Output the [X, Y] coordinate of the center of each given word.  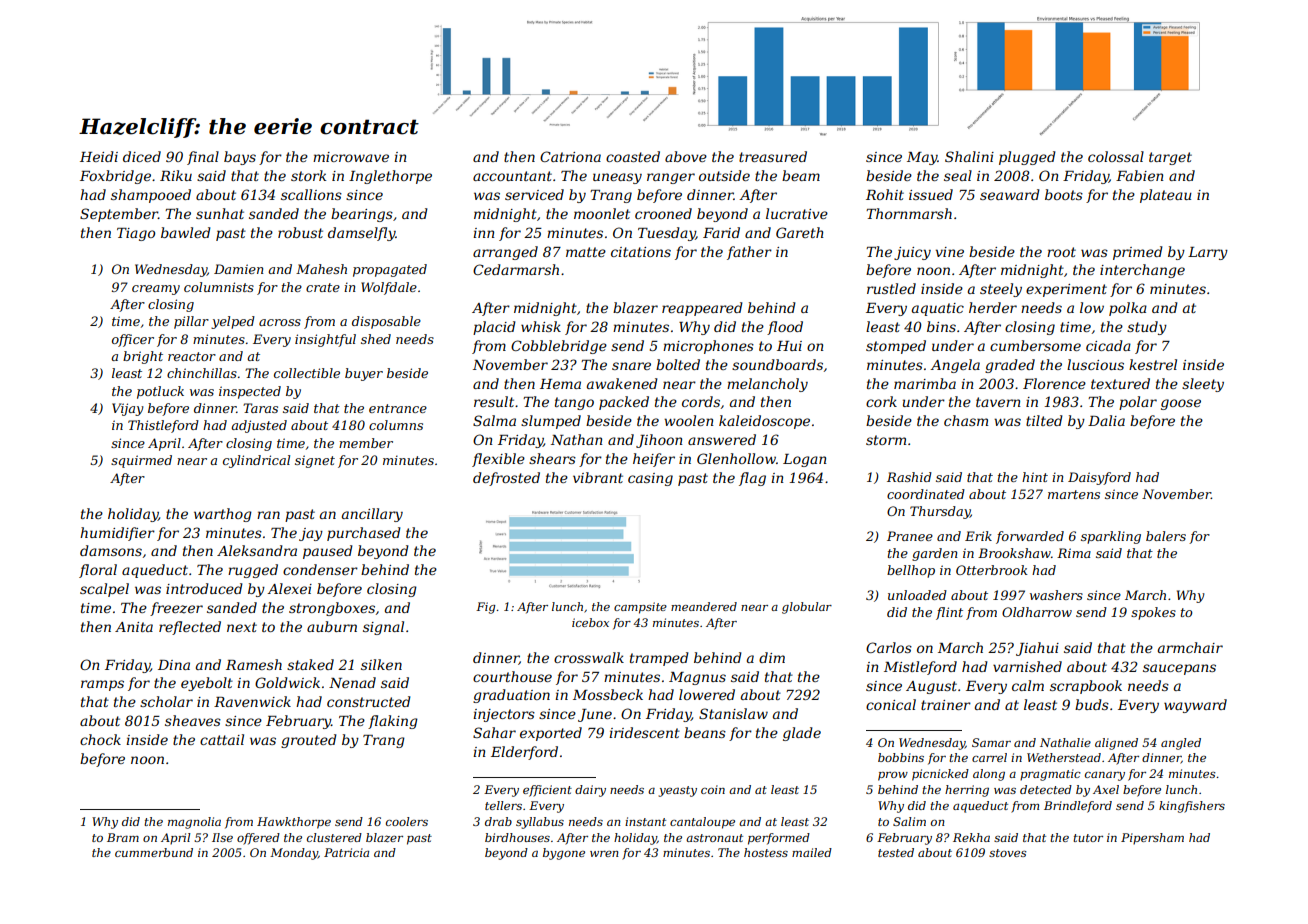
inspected [250, 392]
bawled [186, 232]
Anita [134, 627]
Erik [978, 536]
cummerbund [154, 852]
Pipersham [1152, 839]
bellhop [911, 571]
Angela [955, 366]
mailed [812, 852]
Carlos [889, 647]
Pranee [910, 536]
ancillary [372, 515]
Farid [721, 232]
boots [1064, 194]
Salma [494, 420]
